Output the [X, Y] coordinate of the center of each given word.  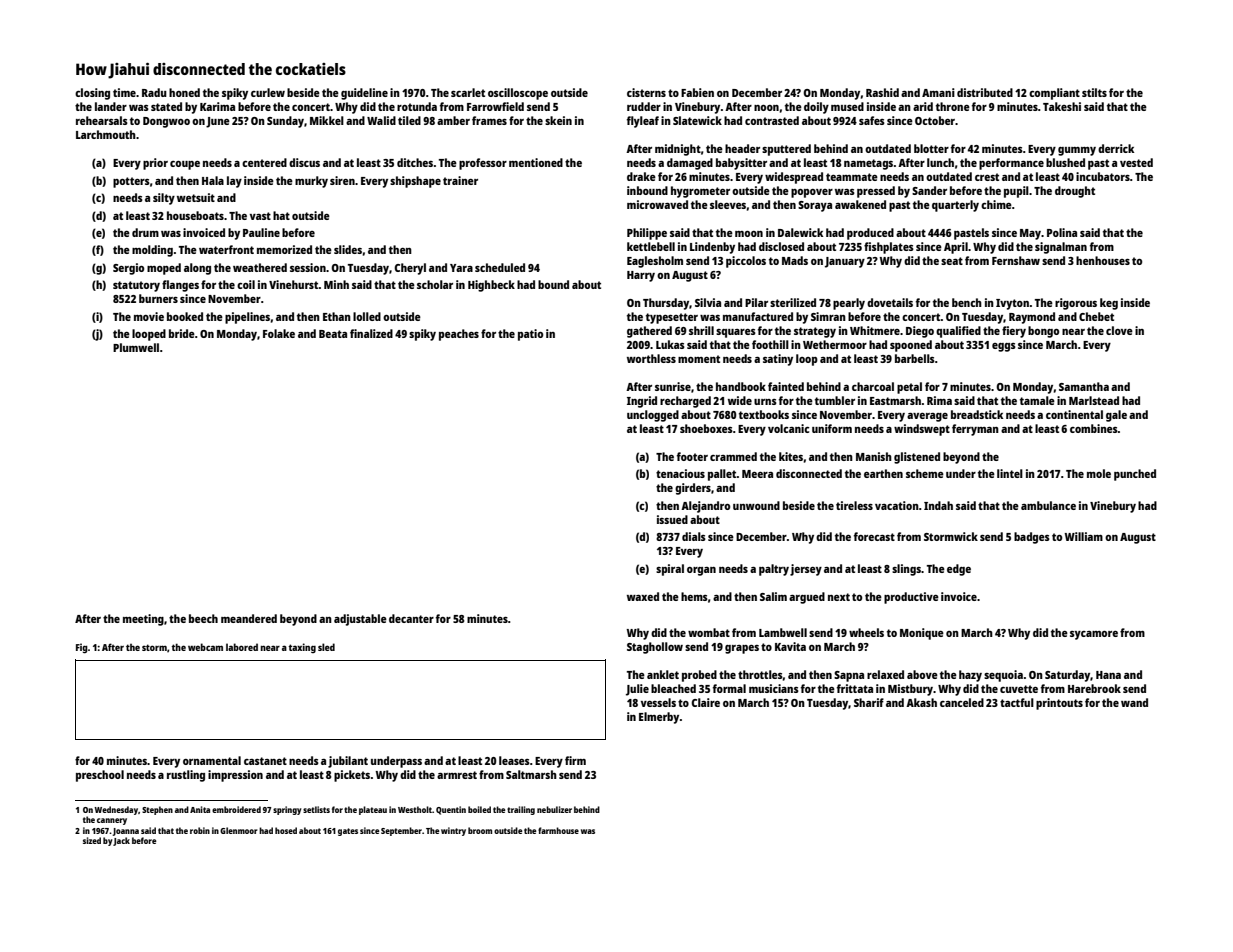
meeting [143, 620]
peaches [459, 335]
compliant [1054, 94]
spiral [670, 570]
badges [1032, 538]
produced [870, 234]
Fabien [697, 92]
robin [200, 830]
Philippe [647, 234]
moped [164, 269]
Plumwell [136, 347]
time [124, 92]
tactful [1017, 702]
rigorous [1076, 304]
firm [575, 760]
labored [242, 647]
